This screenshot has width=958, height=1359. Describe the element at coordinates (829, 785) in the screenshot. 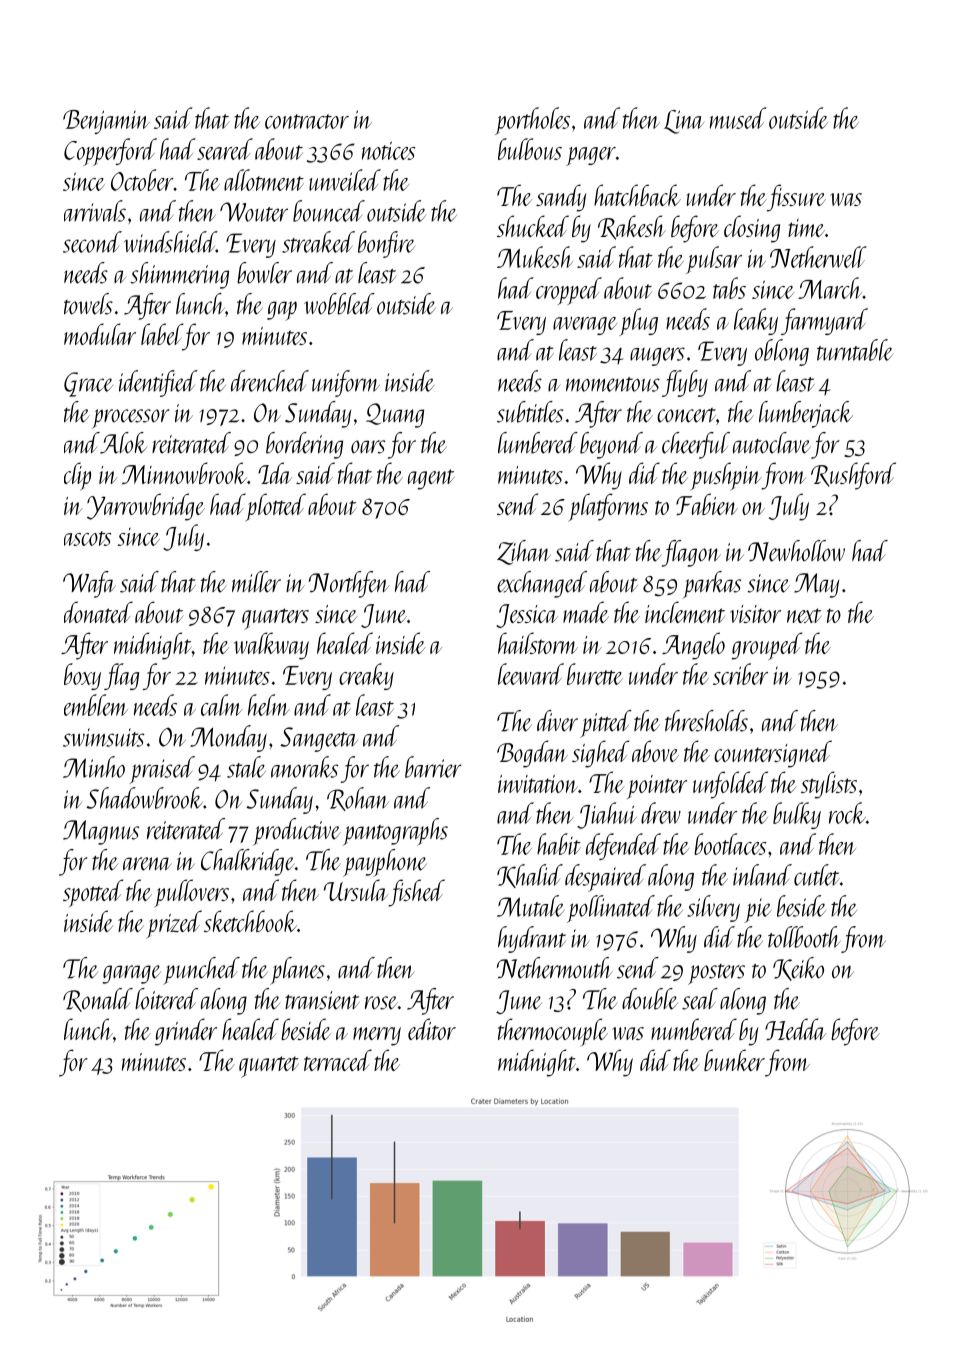

I see `stylists` at that location.
